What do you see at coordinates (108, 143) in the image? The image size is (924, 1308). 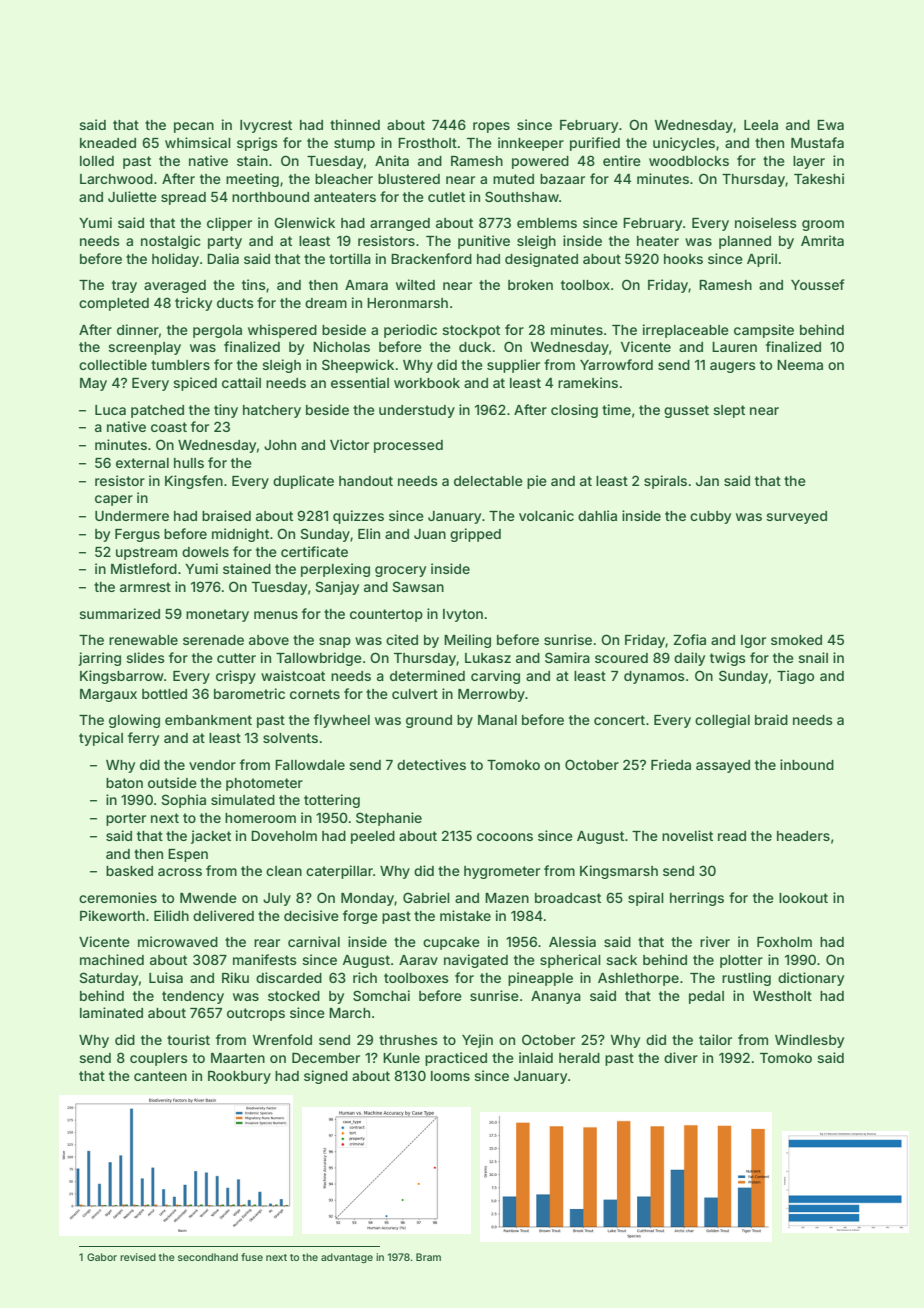 I see `kneaded` at bounding box center [108, 143].
